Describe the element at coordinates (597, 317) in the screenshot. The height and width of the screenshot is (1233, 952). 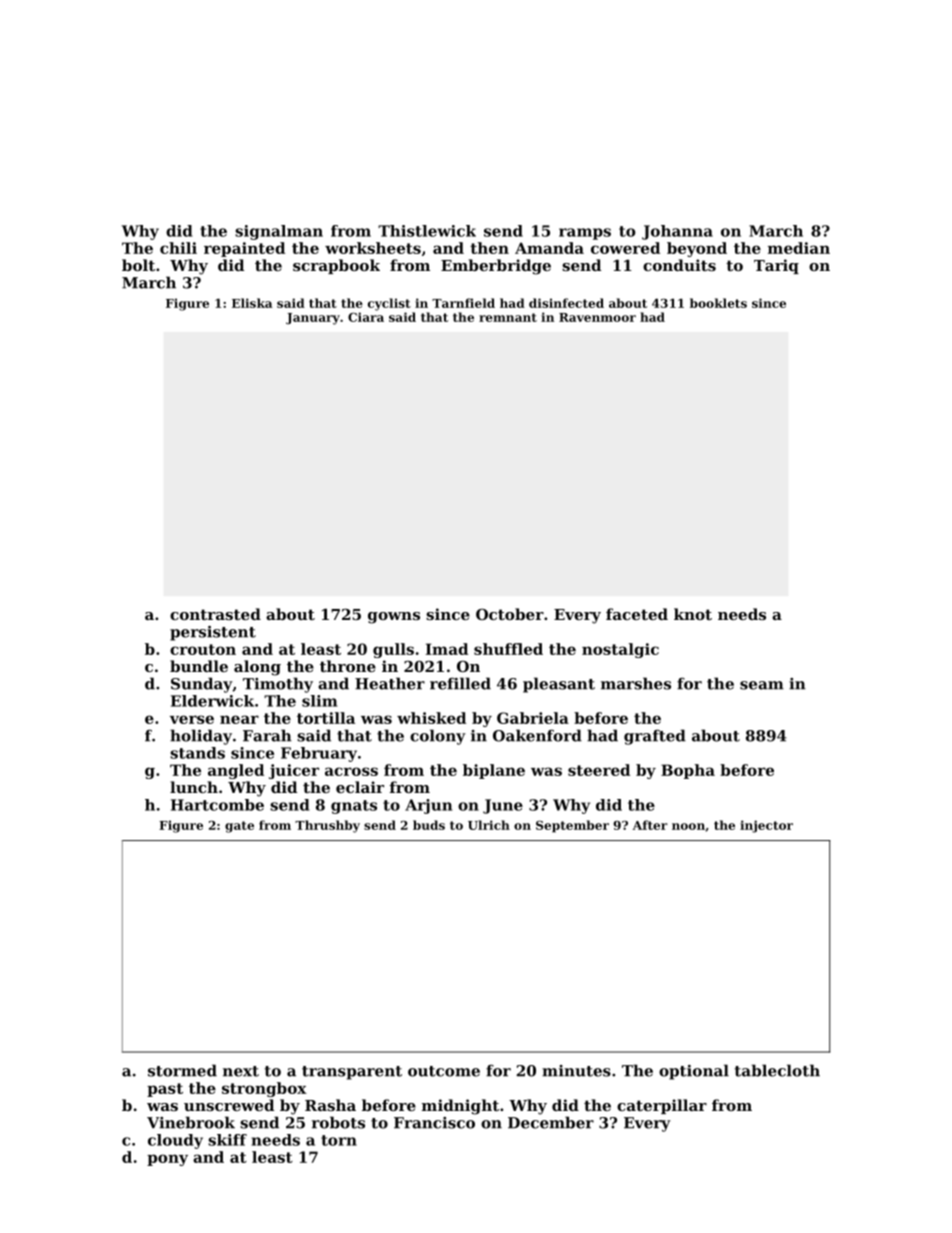
I see `Ravenmoor` at that location.
